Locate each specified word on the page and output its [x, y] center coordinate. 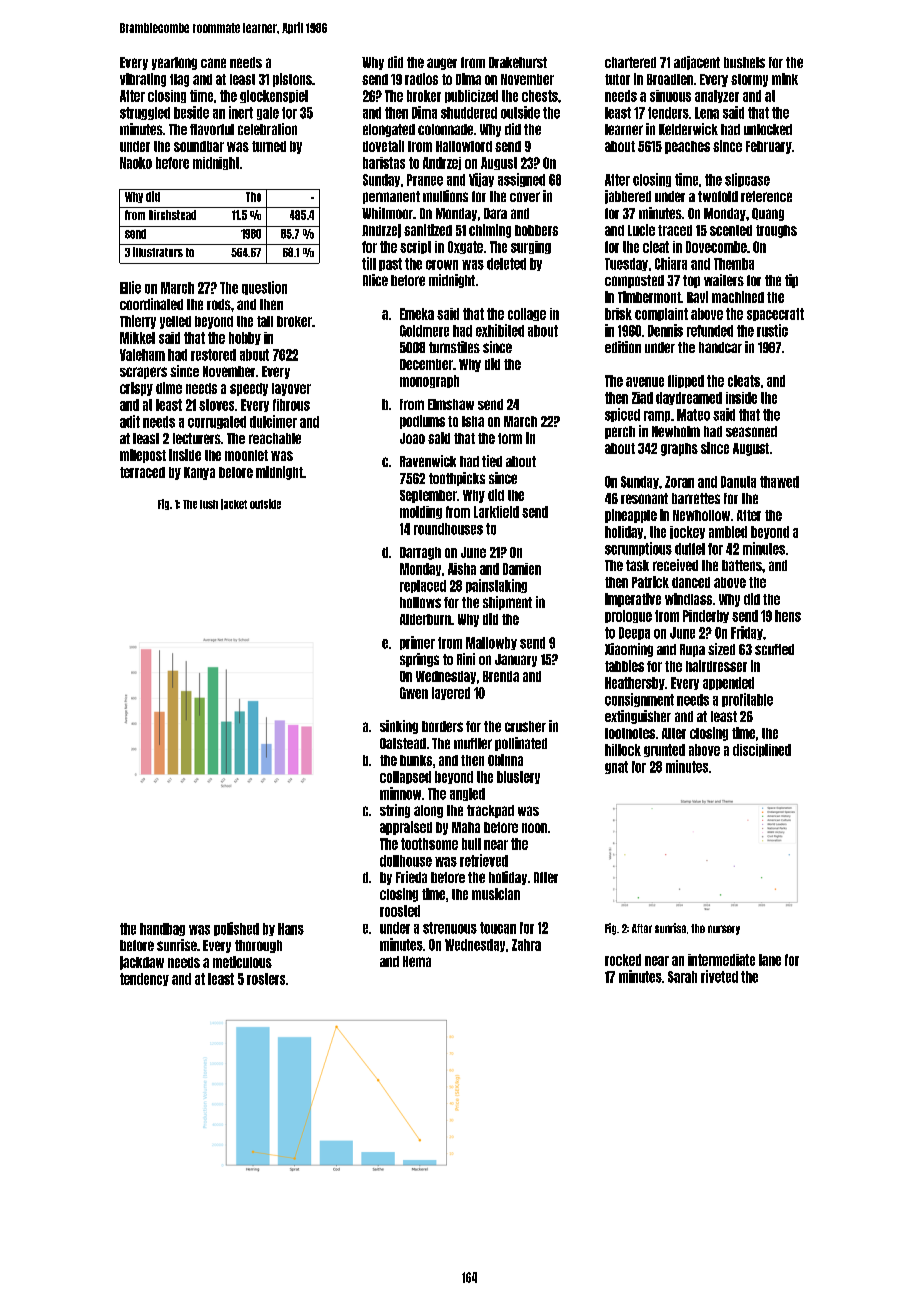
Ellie [130, 287]
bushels [744, 62]
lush [209, 504]
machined [738, 297]
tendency [144, 979]
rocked [623, 960]
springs [419, 660]
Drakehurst [518, 62]
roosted [400, 911]
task [637, 565]
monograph [429, 381]
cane [213, 63]
